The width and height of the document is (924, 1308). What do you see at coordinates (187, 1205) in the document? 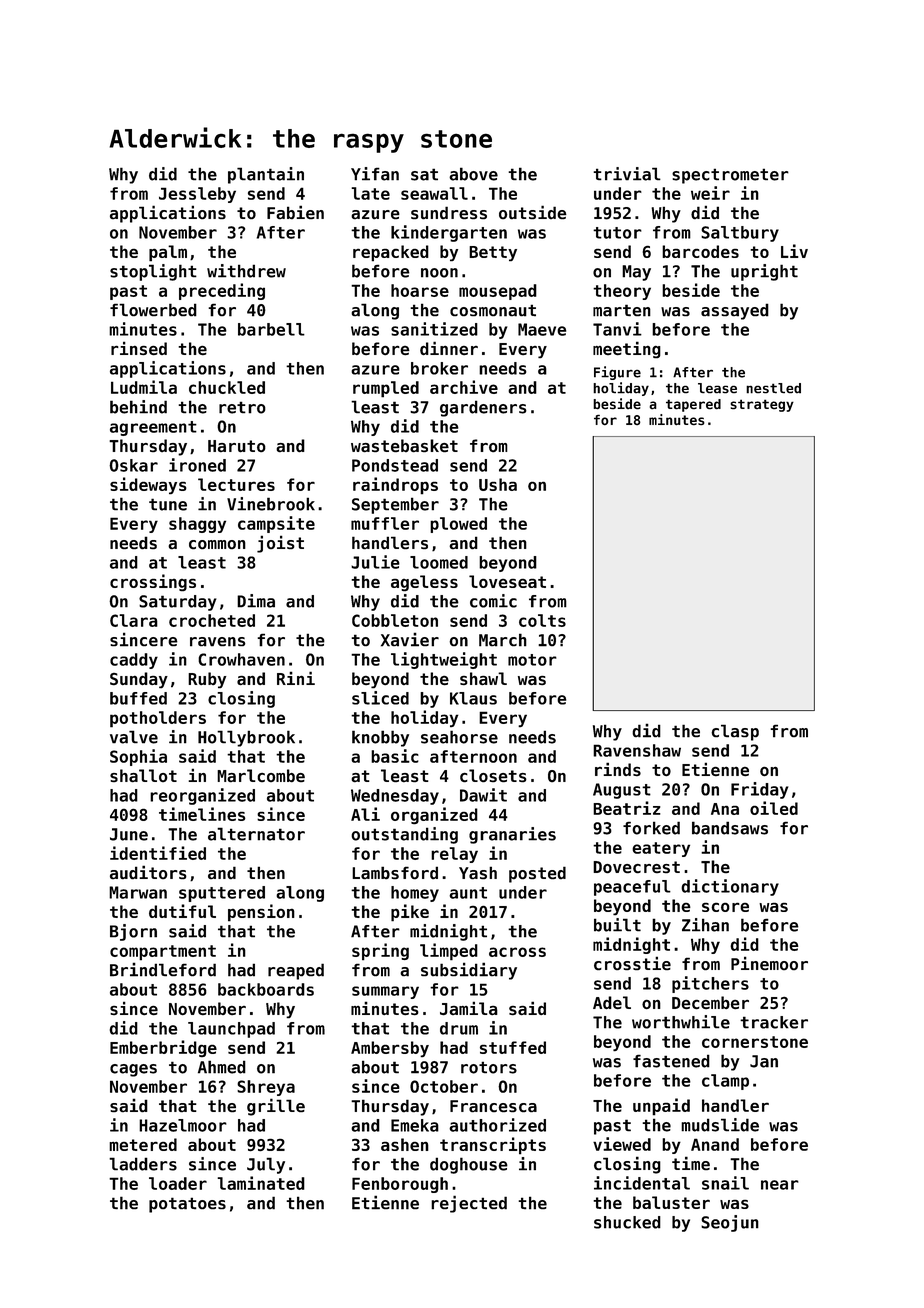
I see `potatoes` at bounding box center [187, 1205].
